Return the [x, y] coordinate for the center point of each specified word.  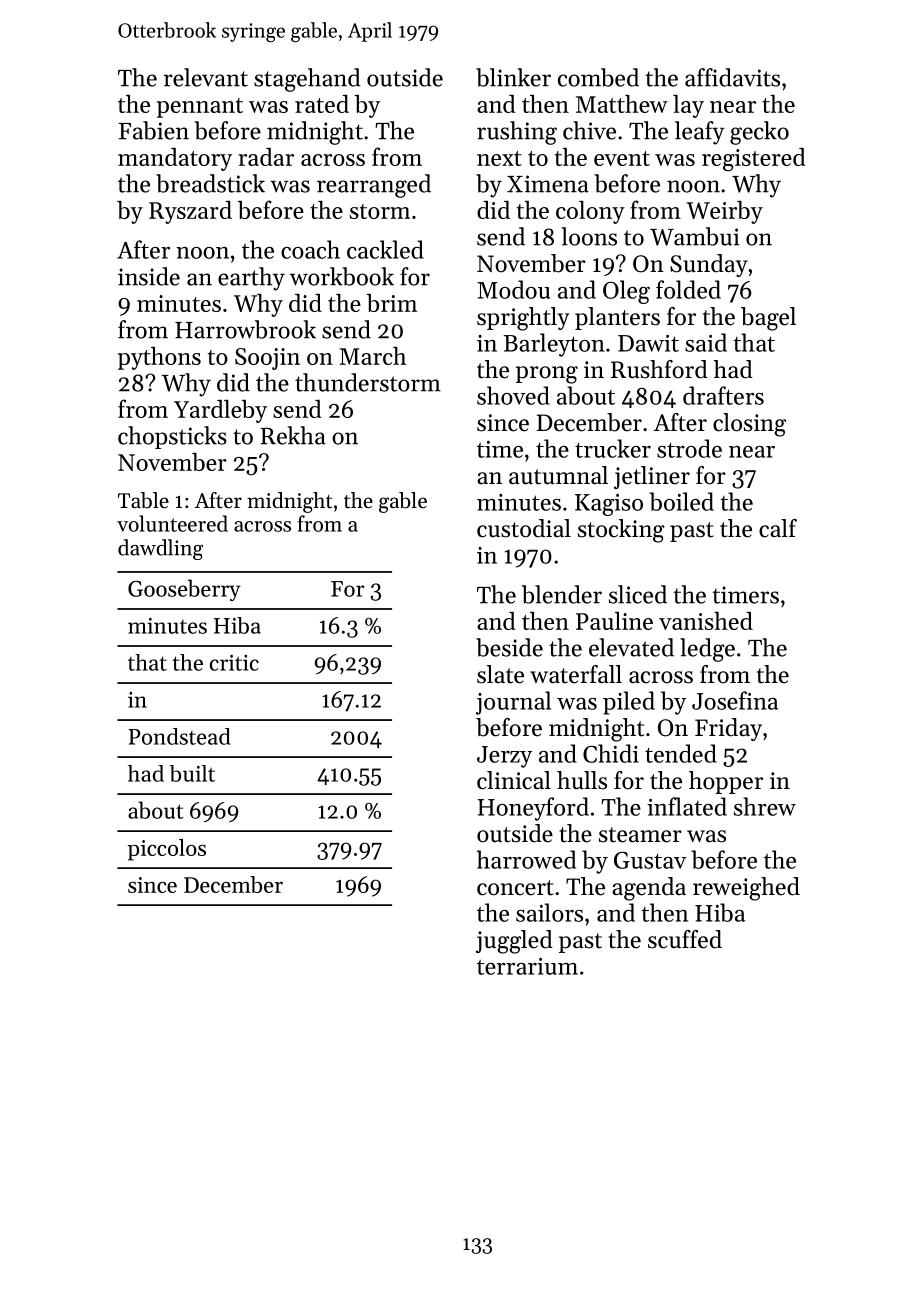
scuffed [685, 939]
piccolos [166, 850]
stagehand [307, 80]
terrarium [527, 966]
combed [598, 77]
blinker [513, 77]
